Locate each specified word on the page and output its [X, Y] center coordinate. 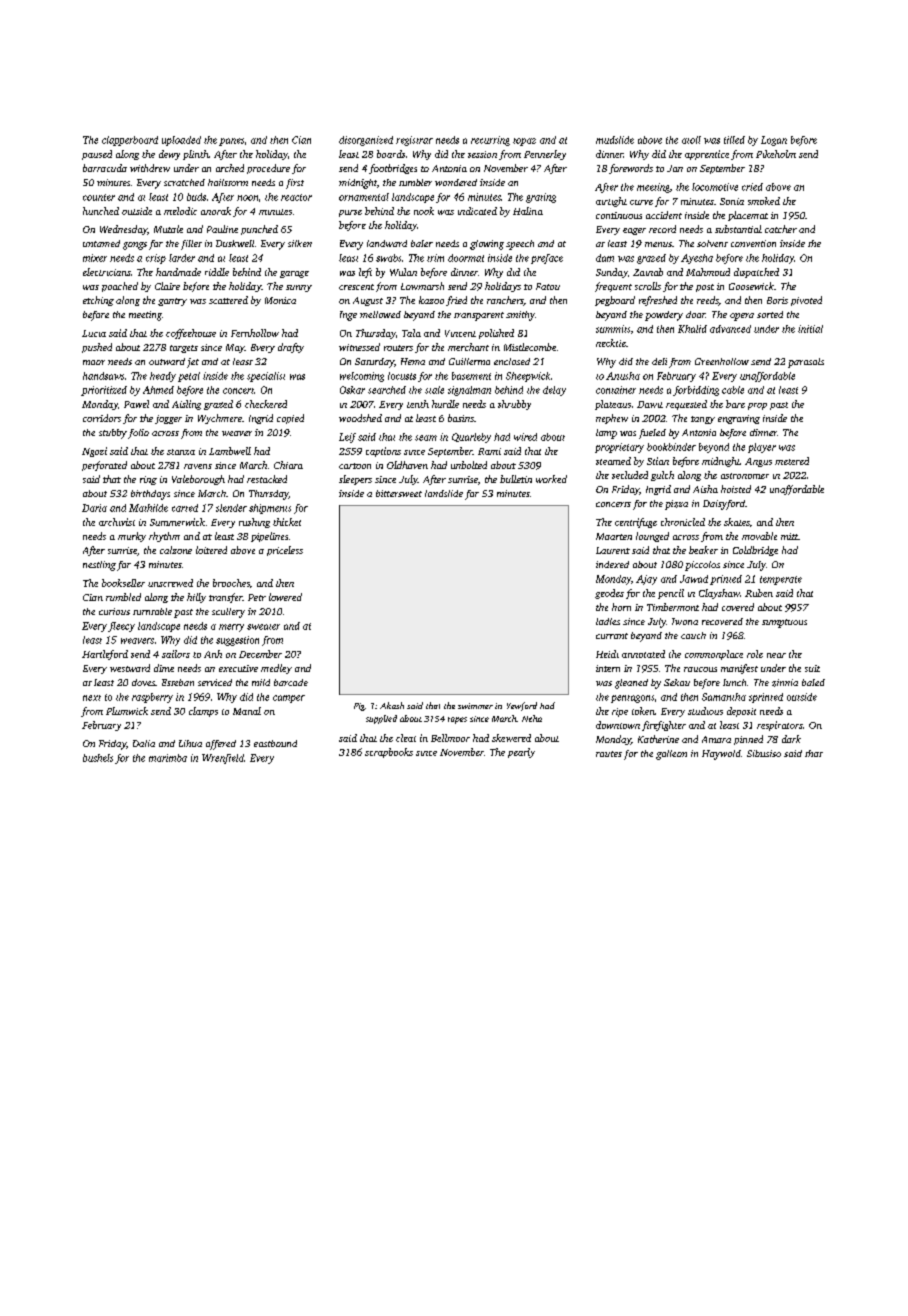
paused [97, 155]
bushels [98, 758]
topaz [524, 142]
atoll [691, 140]
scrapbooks [389, 753]
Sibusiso [764, 753]
